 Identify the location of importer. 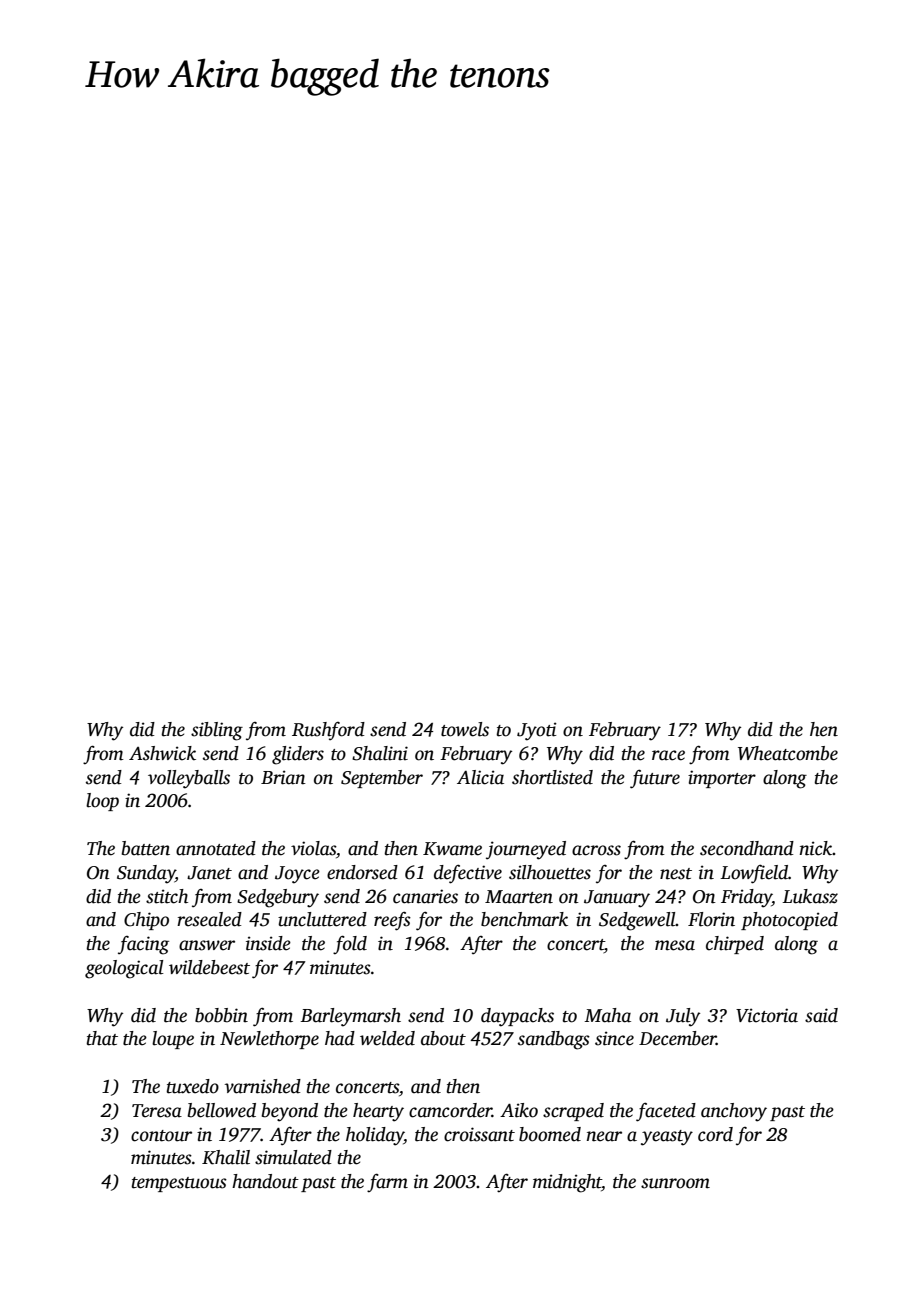
(722, 779).
